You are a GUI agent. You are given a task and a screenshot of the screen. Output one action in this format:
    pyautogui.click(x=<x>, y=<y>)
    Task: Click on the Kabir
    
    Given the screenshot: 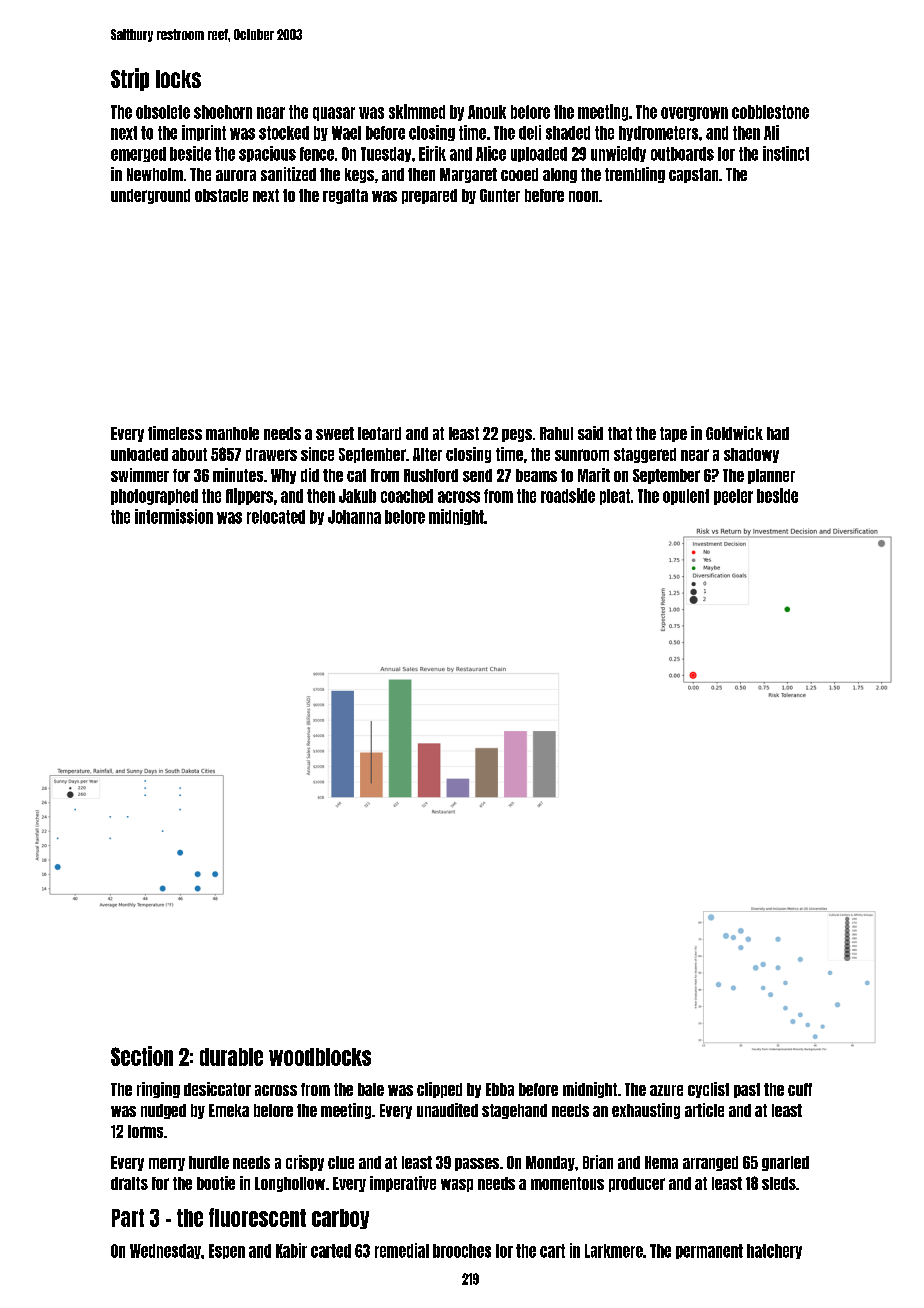 What is the action you would take?
    pyautogui.click(x=291, y=1250)
